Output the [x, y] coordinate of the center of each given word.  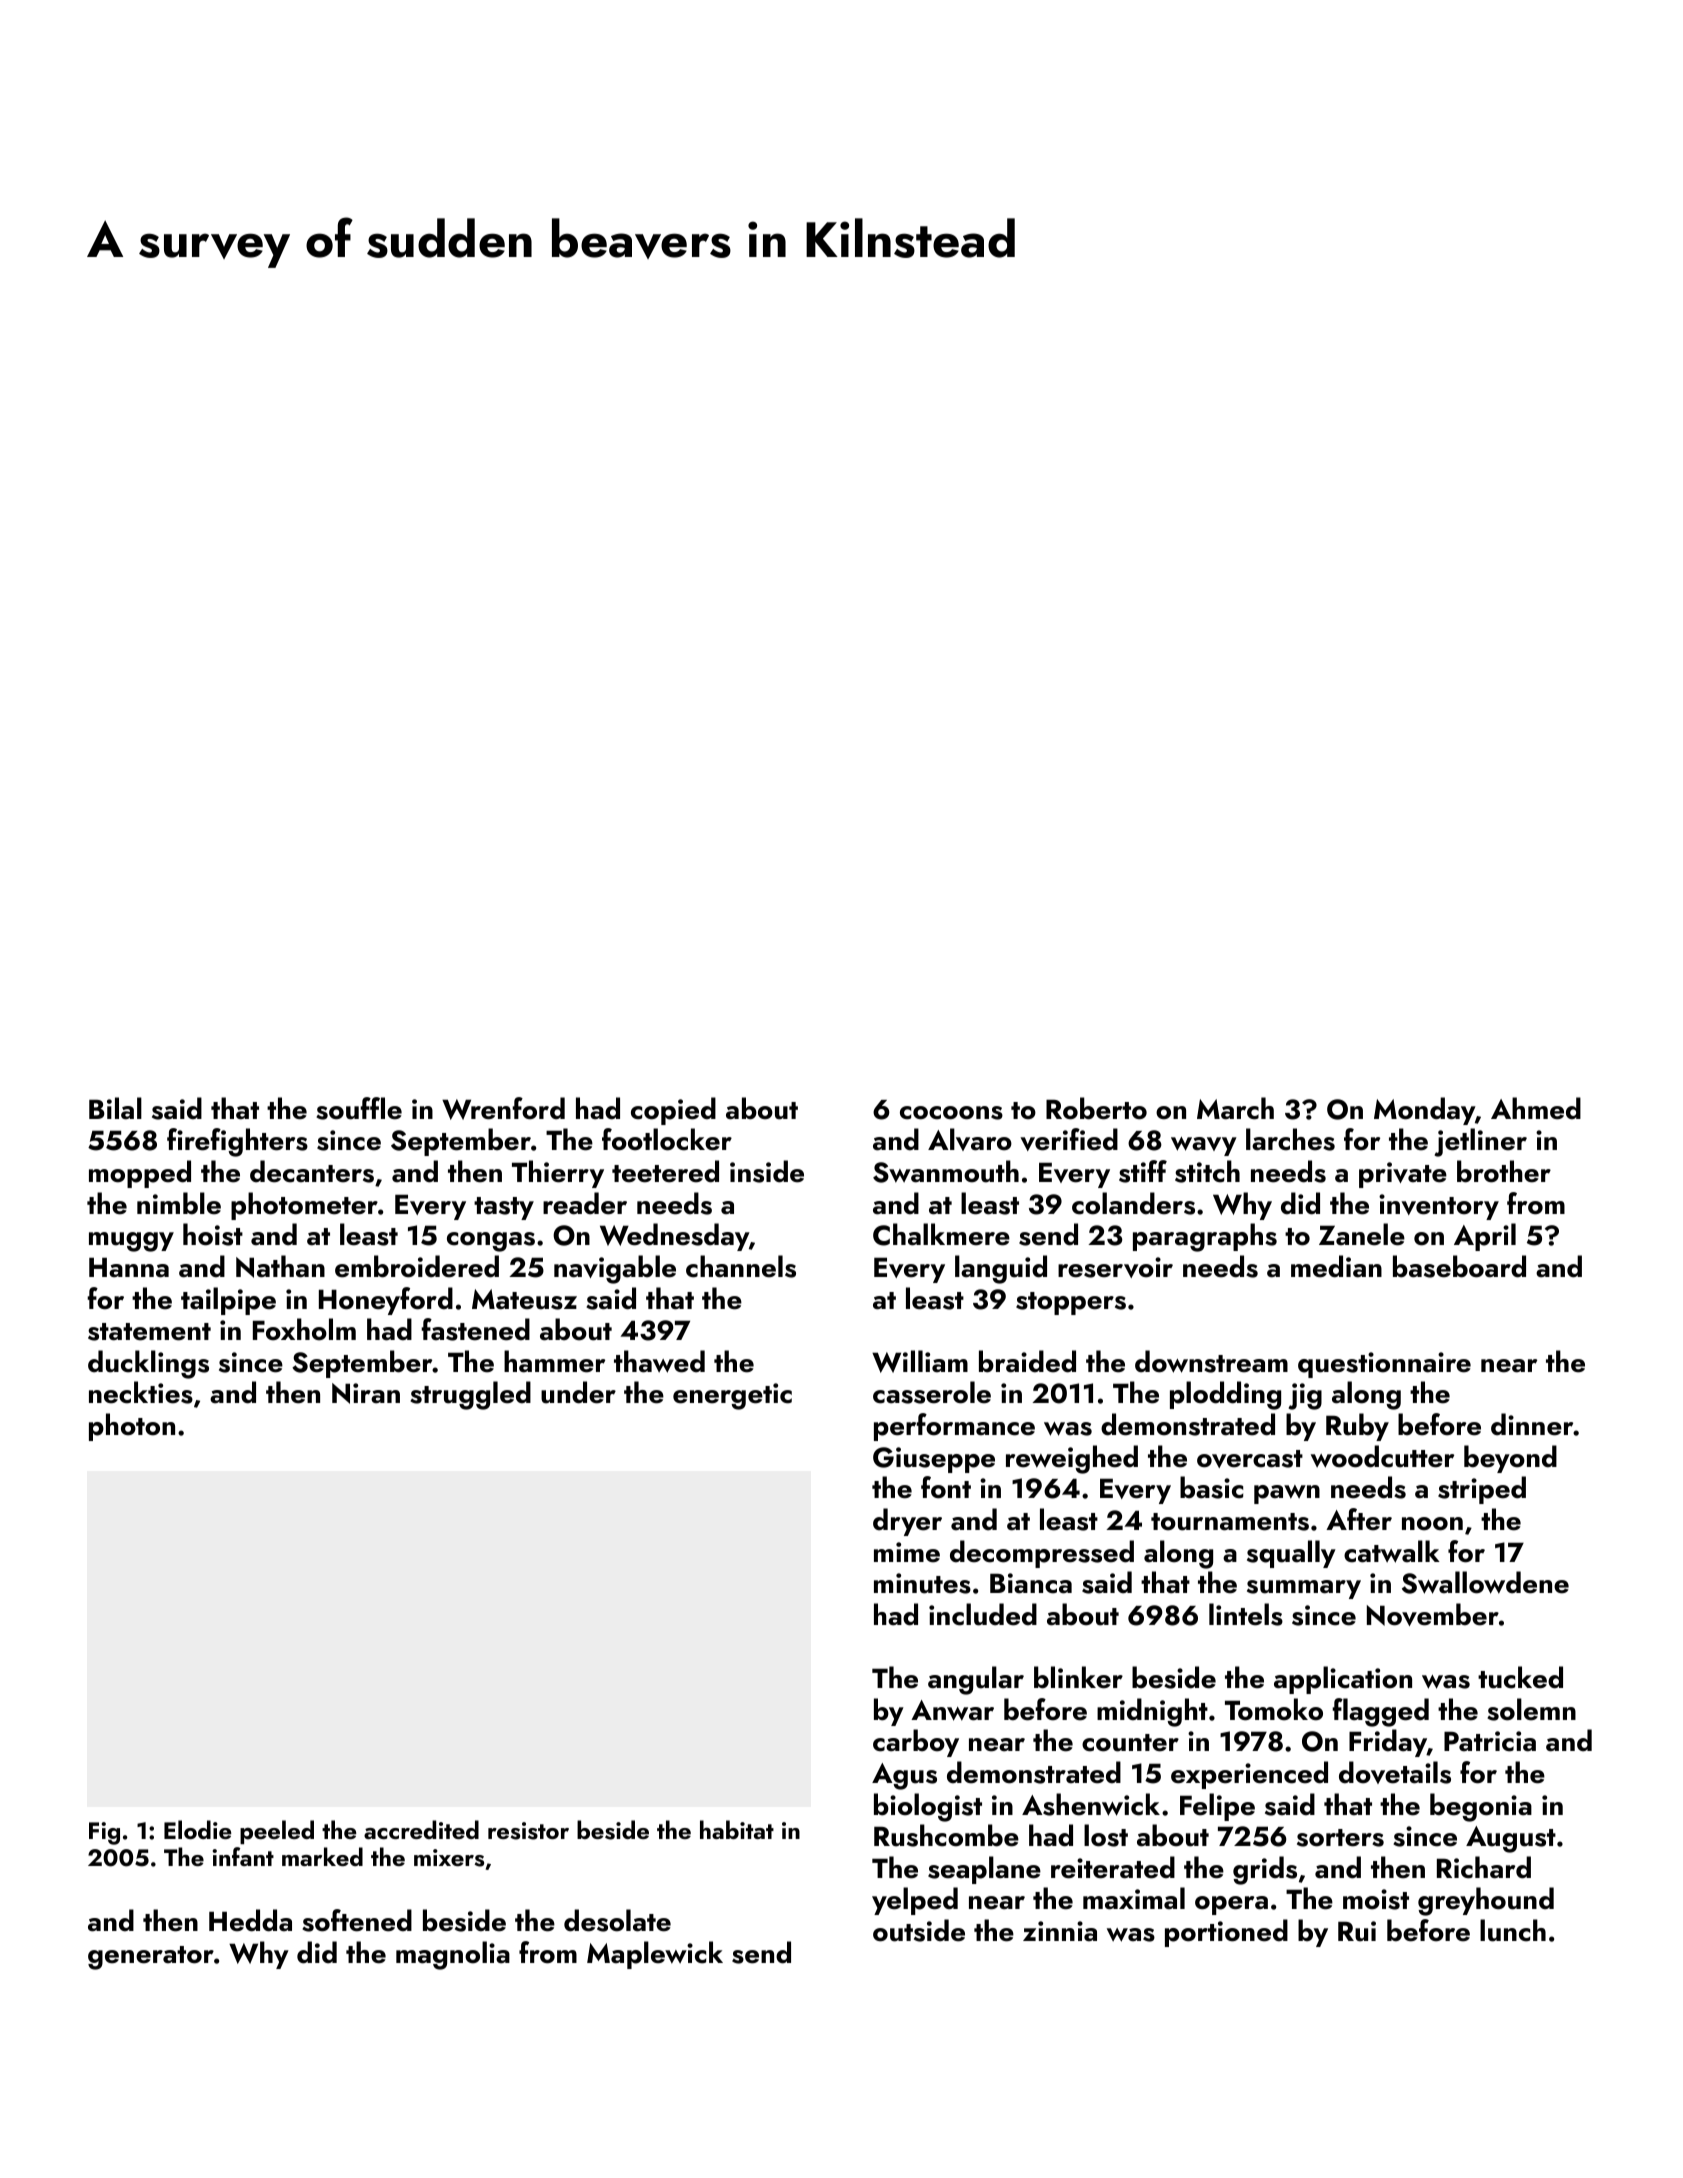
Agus [904, 1776]
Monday [1424, 1111]
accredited [421, 1829]
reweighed [1072, 1459]
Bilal [115, 1108]
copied [673, 1111]
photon [132, 1427]
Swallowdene [1485, 1582]
